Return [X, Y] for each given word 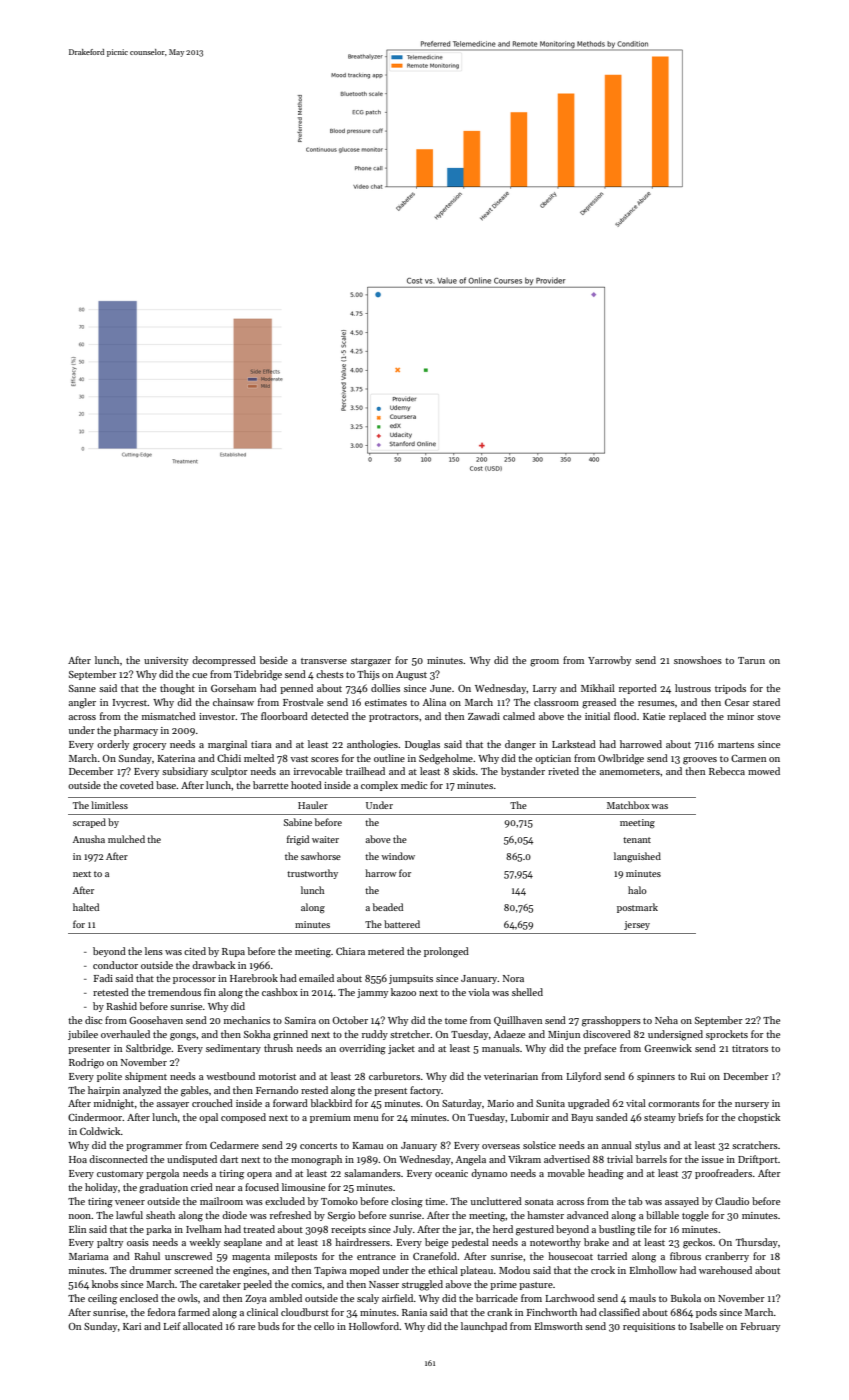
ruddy [375, 1035]
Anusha [89, 839]
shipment [146, 1077]
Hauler [313, 805]
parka [159, 1230]
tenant [637, 840]
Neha [666, 1020]
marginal [227, 745]
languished [637, 857]
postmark [637, 908]
